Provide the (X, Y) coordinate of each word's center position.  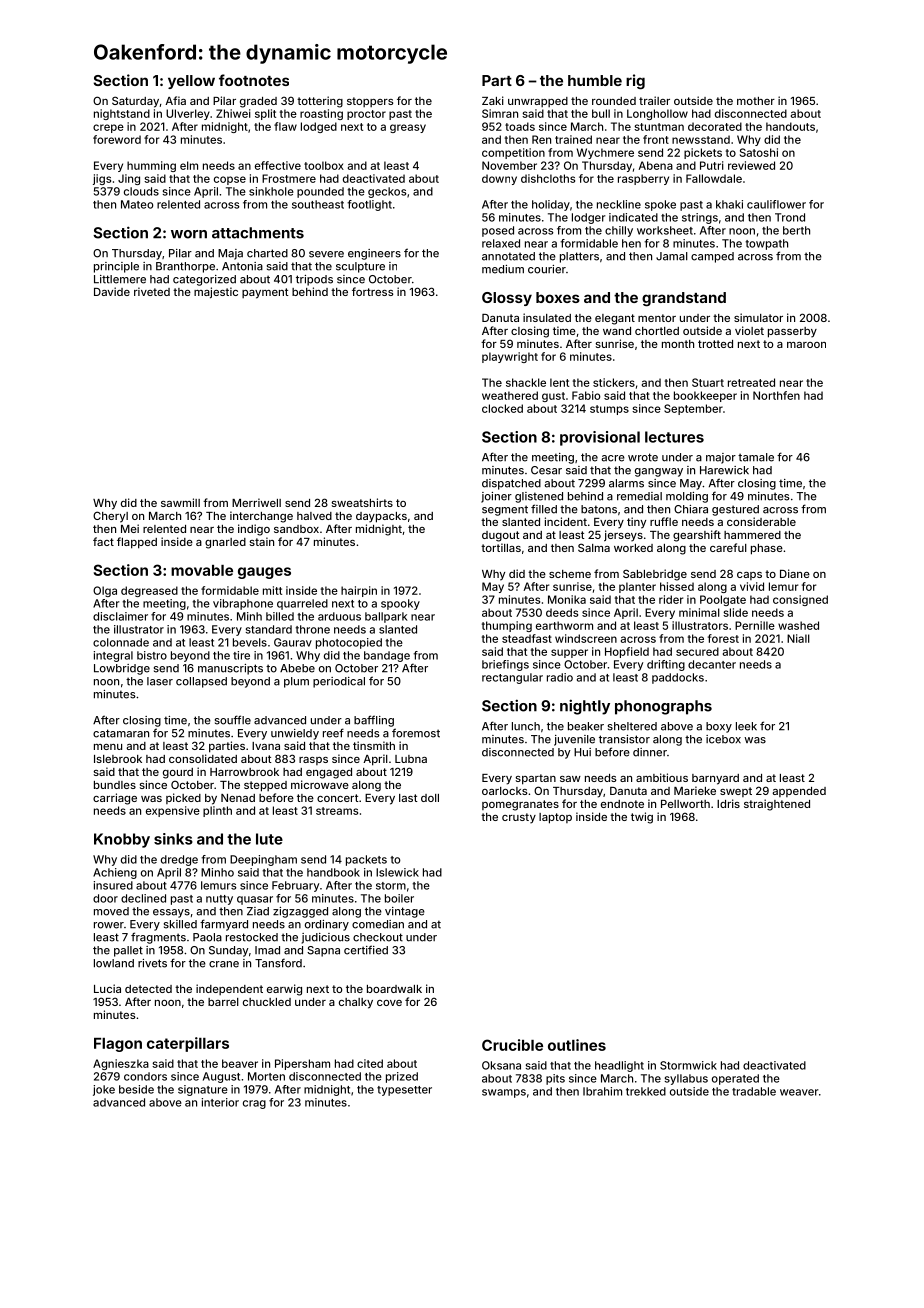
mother (756, 101)
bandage (387, 656)
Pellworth (685, 804)
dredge (179, 860)
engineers (374, 254)
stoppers (370, 102)
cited (370, 1063)
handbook (333, 872)
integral (113, 656)
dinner (650, 752)
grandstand (684, 299)
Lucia (107, 988)
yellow (191, 82)
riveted (152, 291)
